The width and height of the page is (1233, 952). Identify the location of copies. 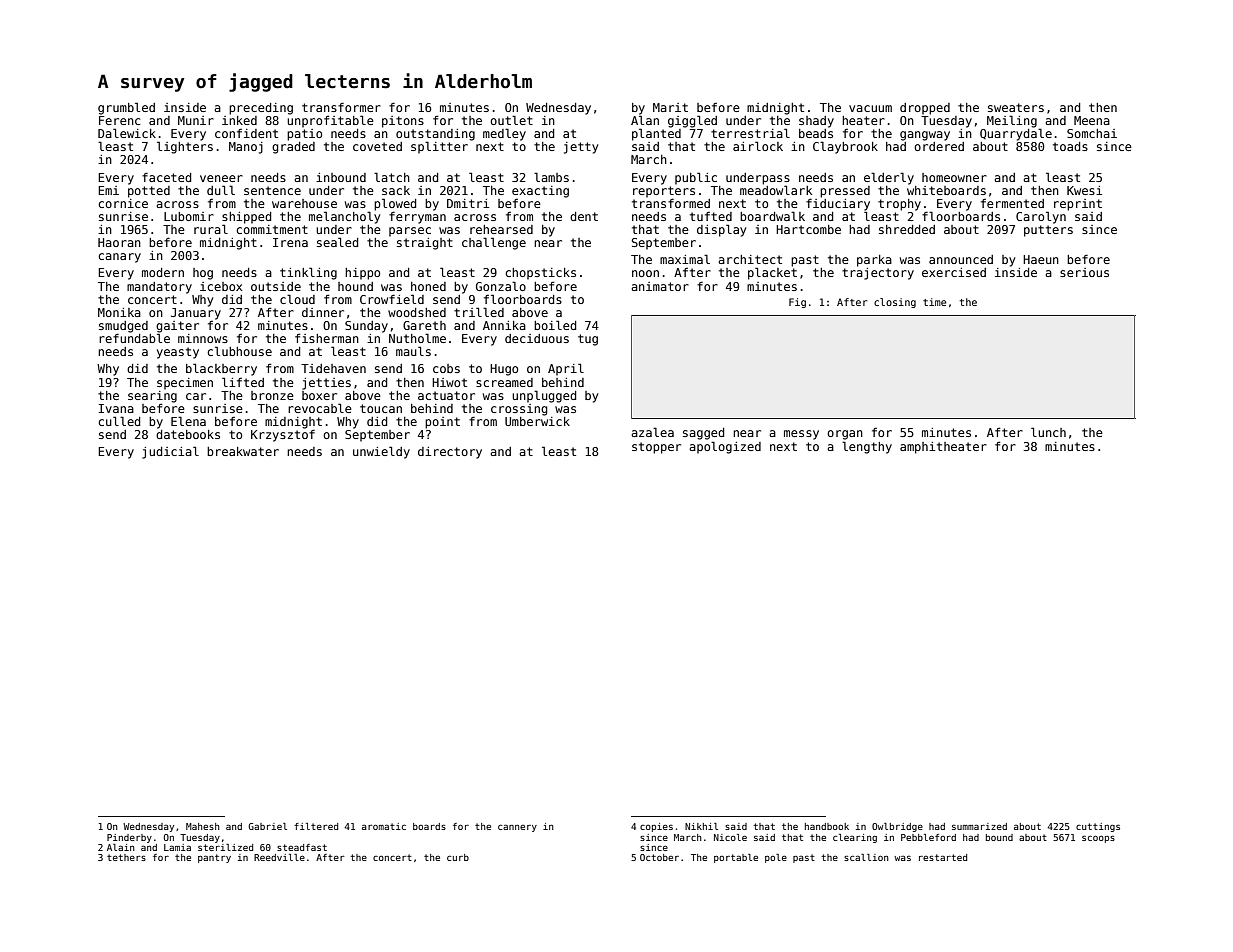
(656, 827).
